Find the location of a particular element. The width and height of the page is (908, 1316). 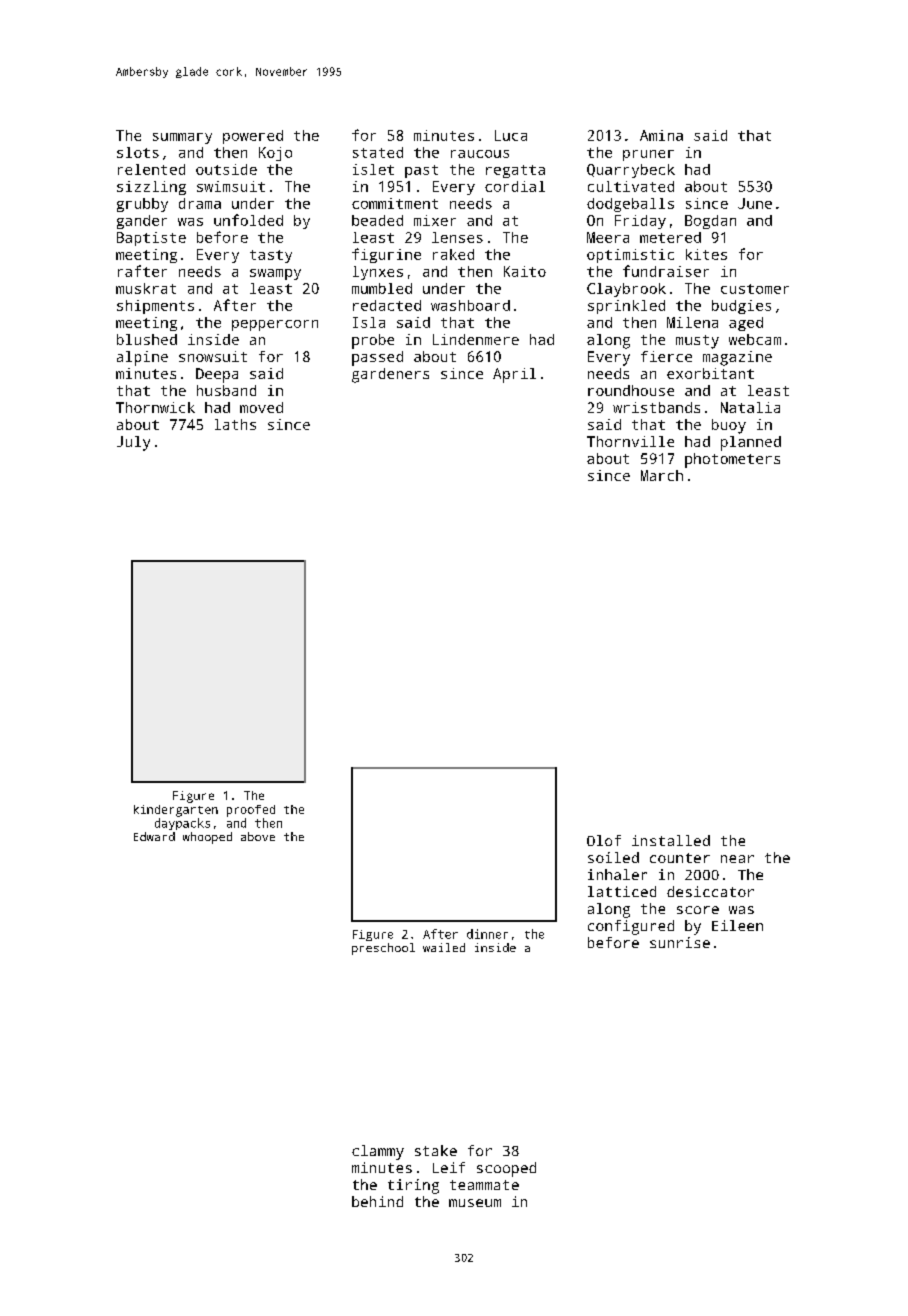

laths is located at coordinates (235, 424).
